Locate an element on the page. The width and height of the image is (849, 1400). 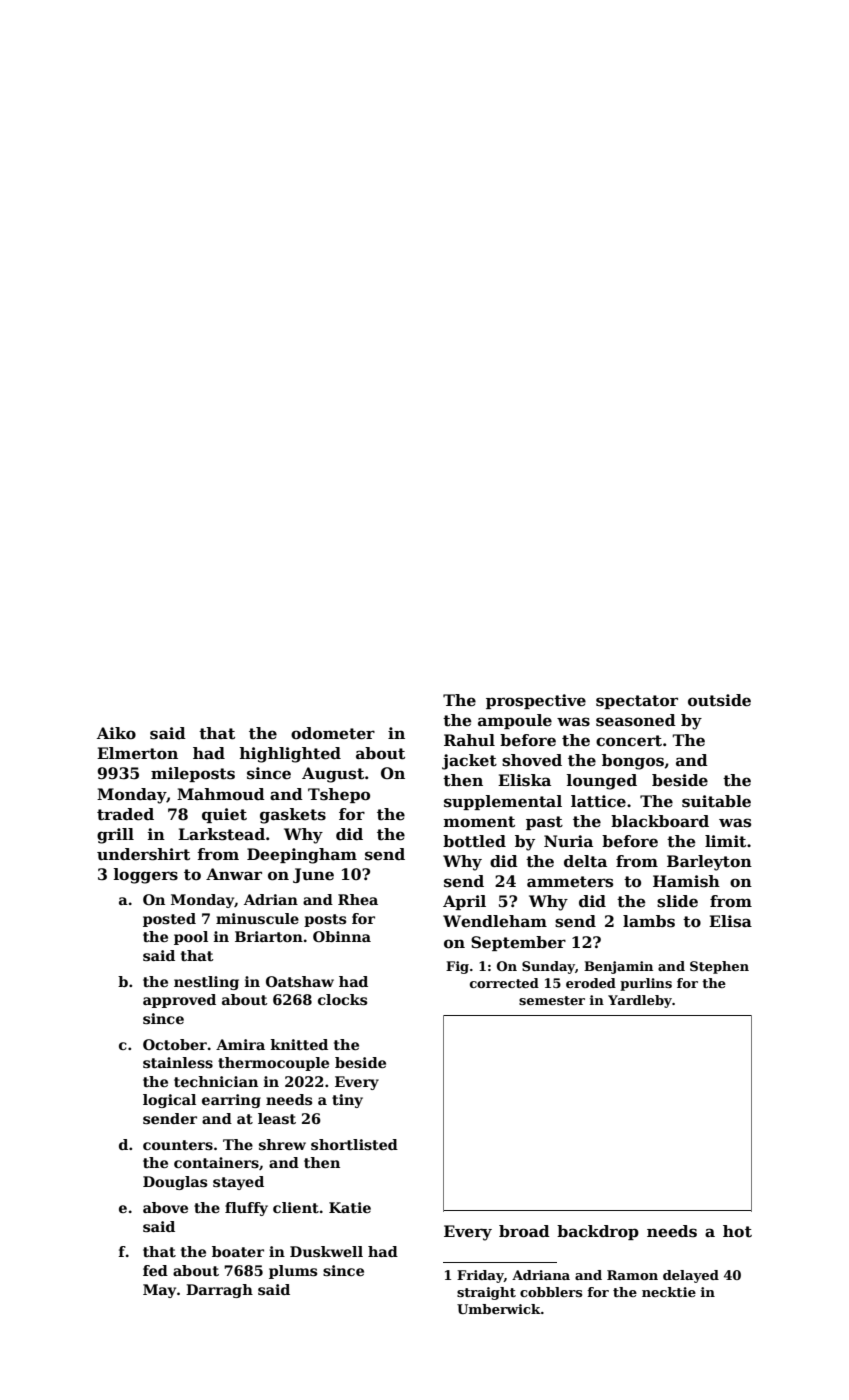
October is located at coordinates (175, 1044).
